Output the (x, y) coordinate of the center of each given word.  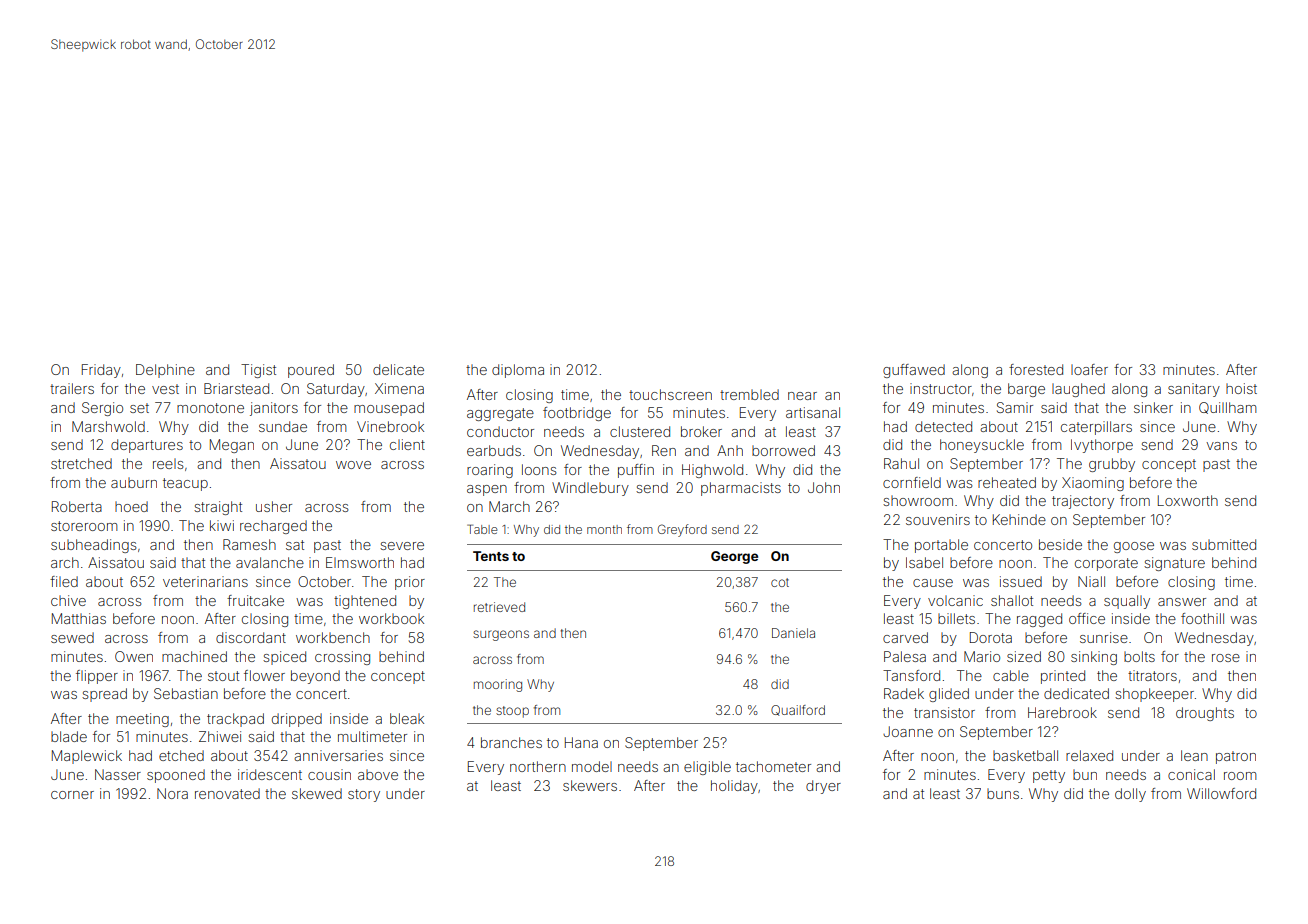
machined (194, 656)
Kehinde (1019, 519)
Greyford (682, 530)
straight (218, 508)
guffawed (914, 371)
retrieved (499, 607)
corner (72, 795)
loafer (1089, 369)
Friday (101, 371)
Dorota (991, 637)
